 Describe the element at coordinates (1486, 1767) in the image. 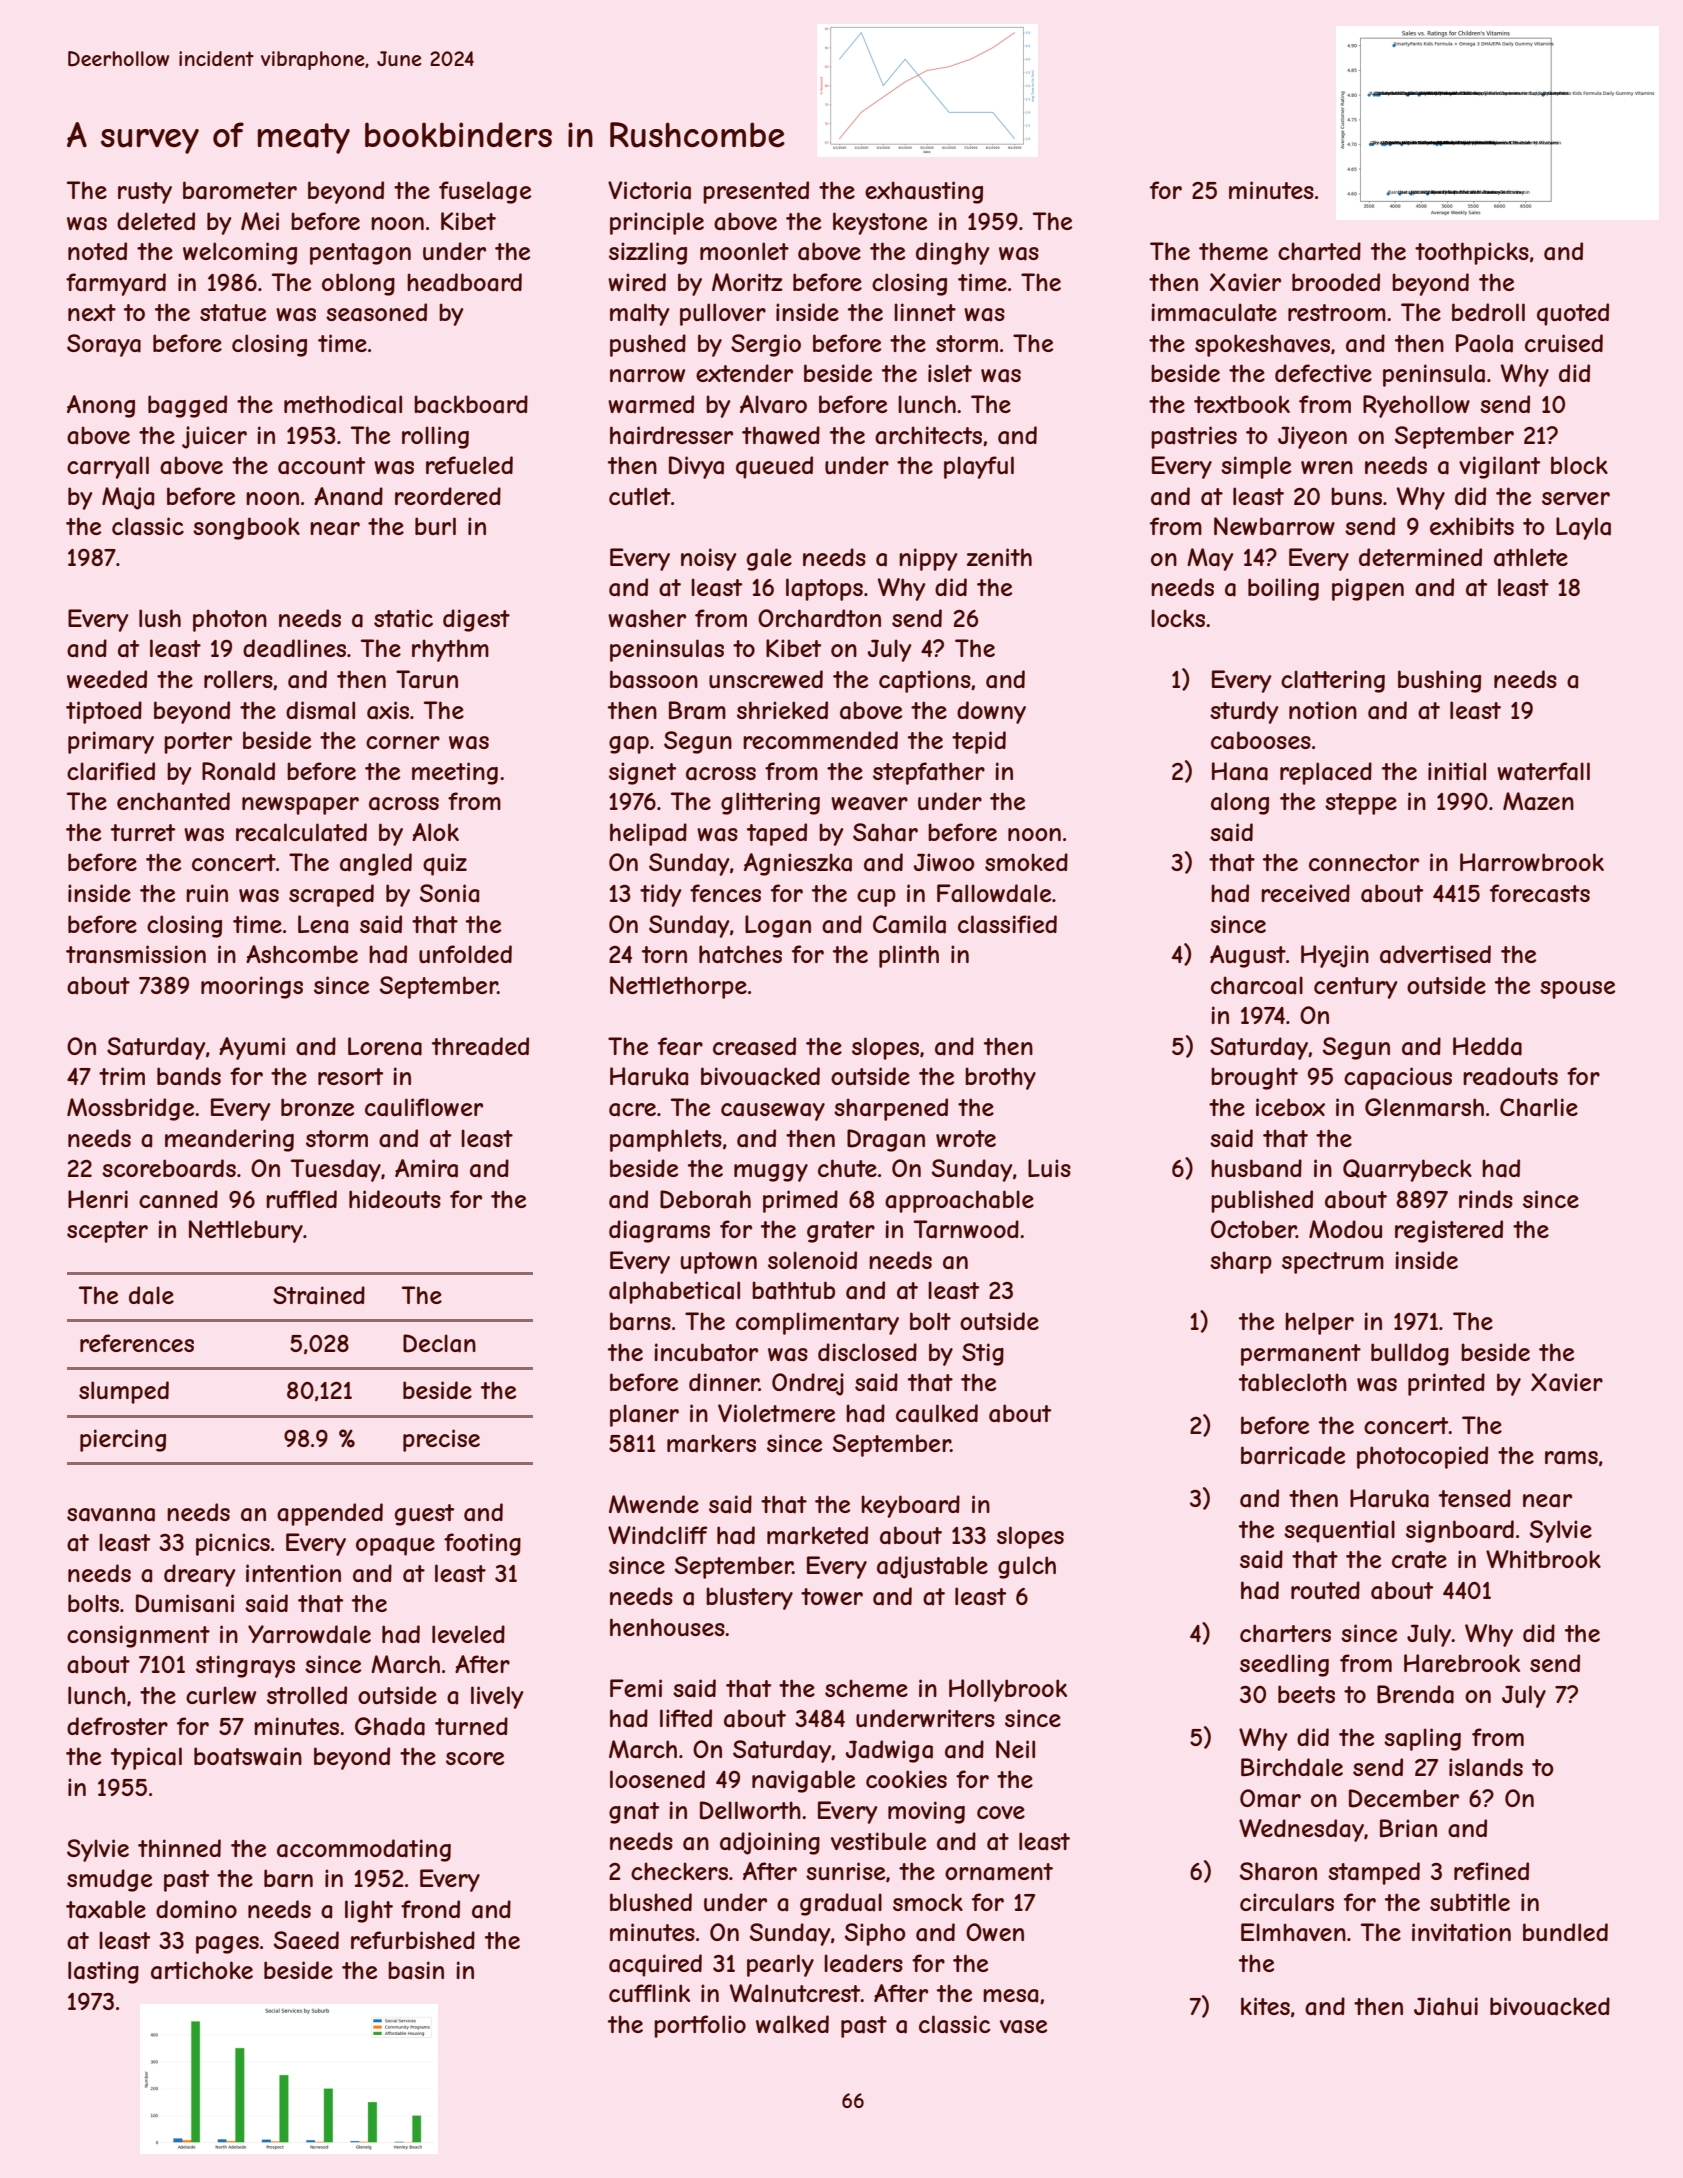

I see `islands` at that location.
